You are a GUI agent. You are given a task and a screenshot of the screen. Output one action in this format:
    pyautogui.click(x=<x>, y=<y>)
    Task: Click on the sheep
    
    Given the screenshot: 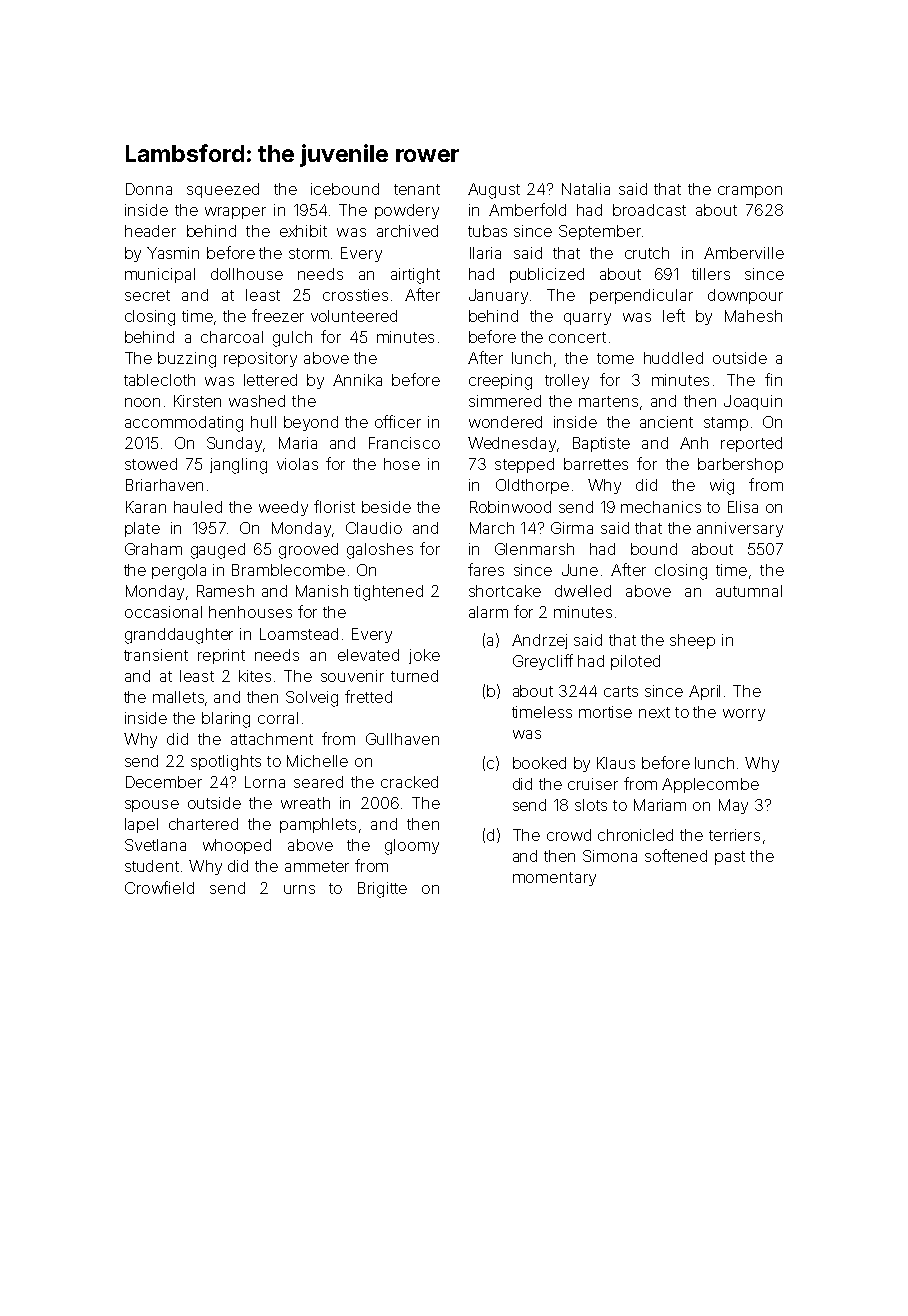 What is the action you would take?
    pyautogui.click(x=692, y=641)
